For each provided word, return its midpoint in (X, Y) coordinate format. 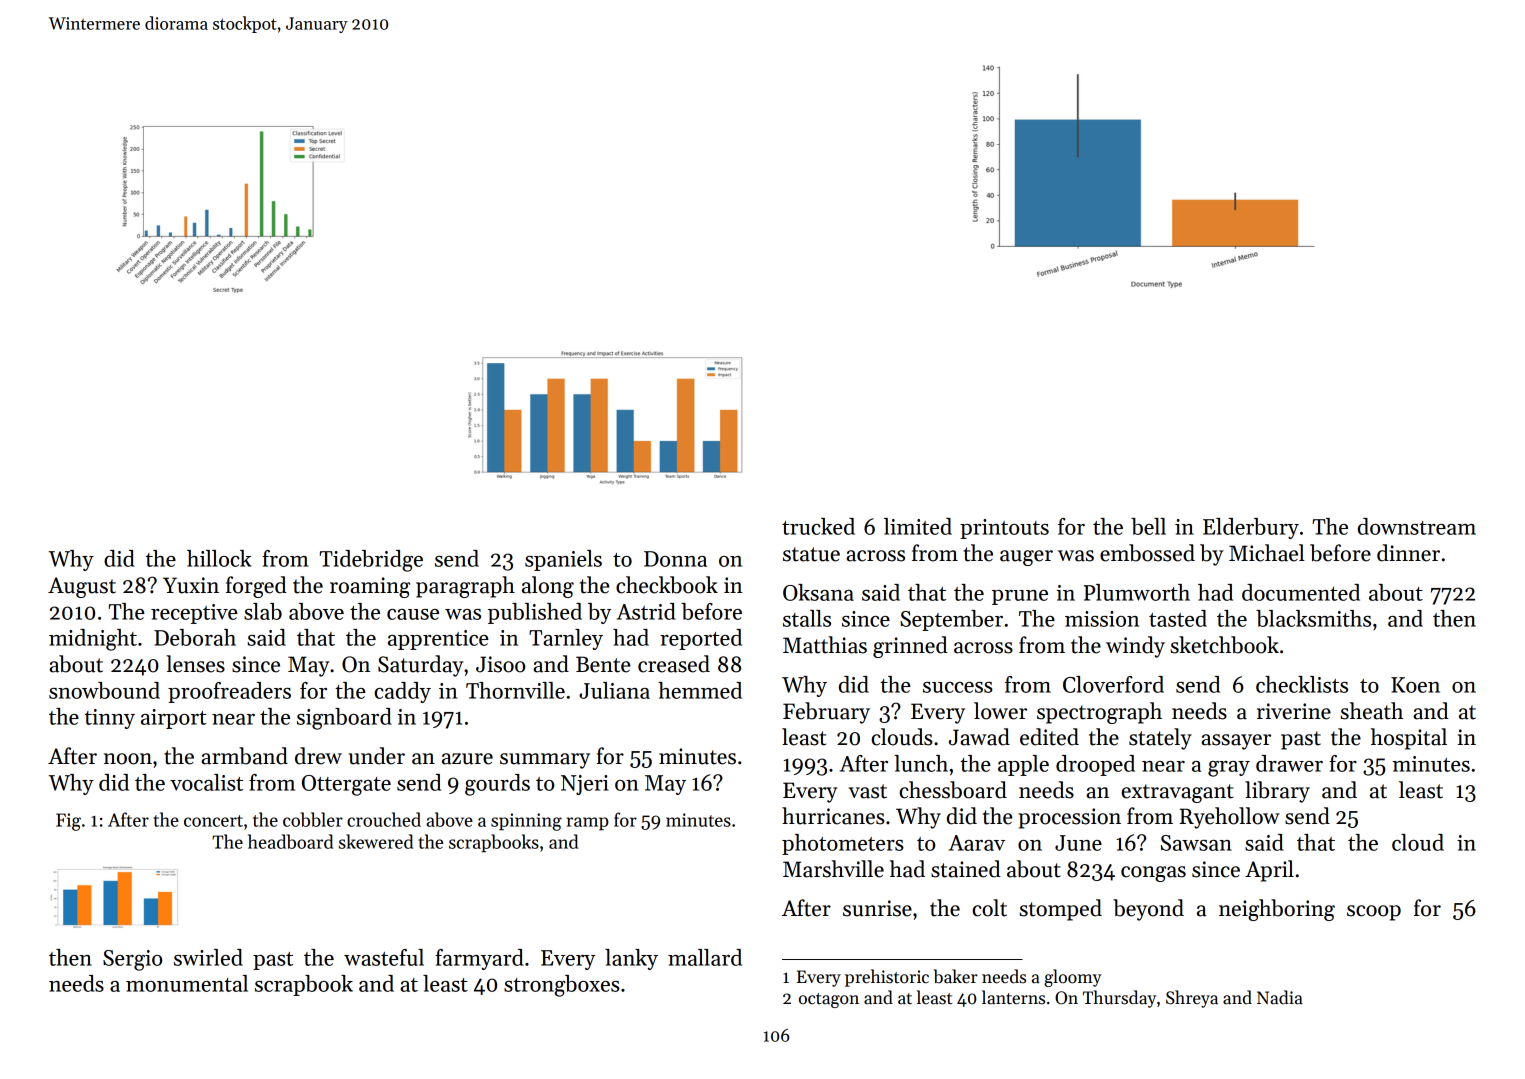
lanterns (1013, 997)
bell (1148, 526)
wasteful (384, 957)
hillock (219, 558)
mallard (705, 957)
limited (918, 526)
